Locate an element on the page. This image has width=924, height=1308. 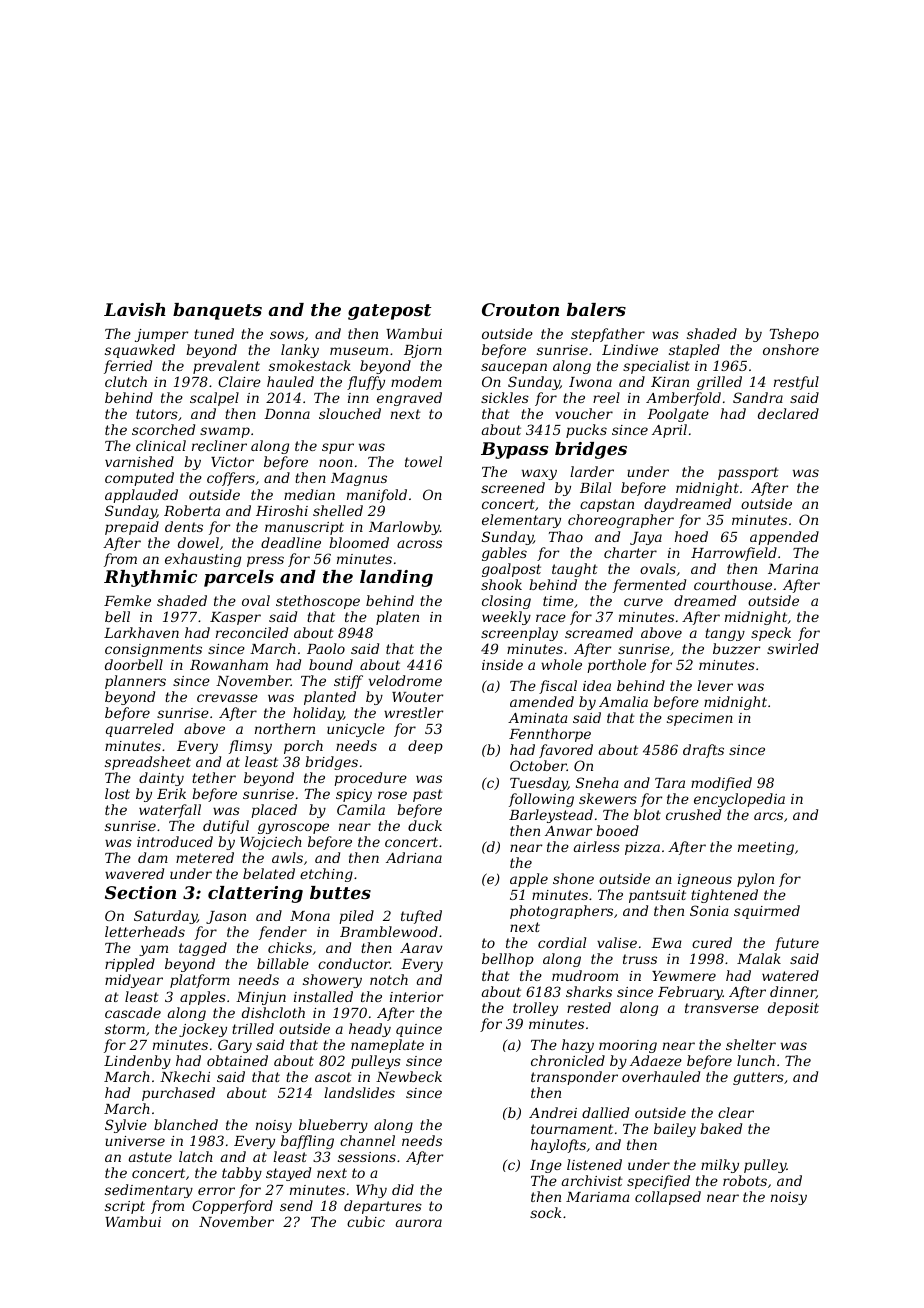
sickles is located at coordinates (505, 397).
